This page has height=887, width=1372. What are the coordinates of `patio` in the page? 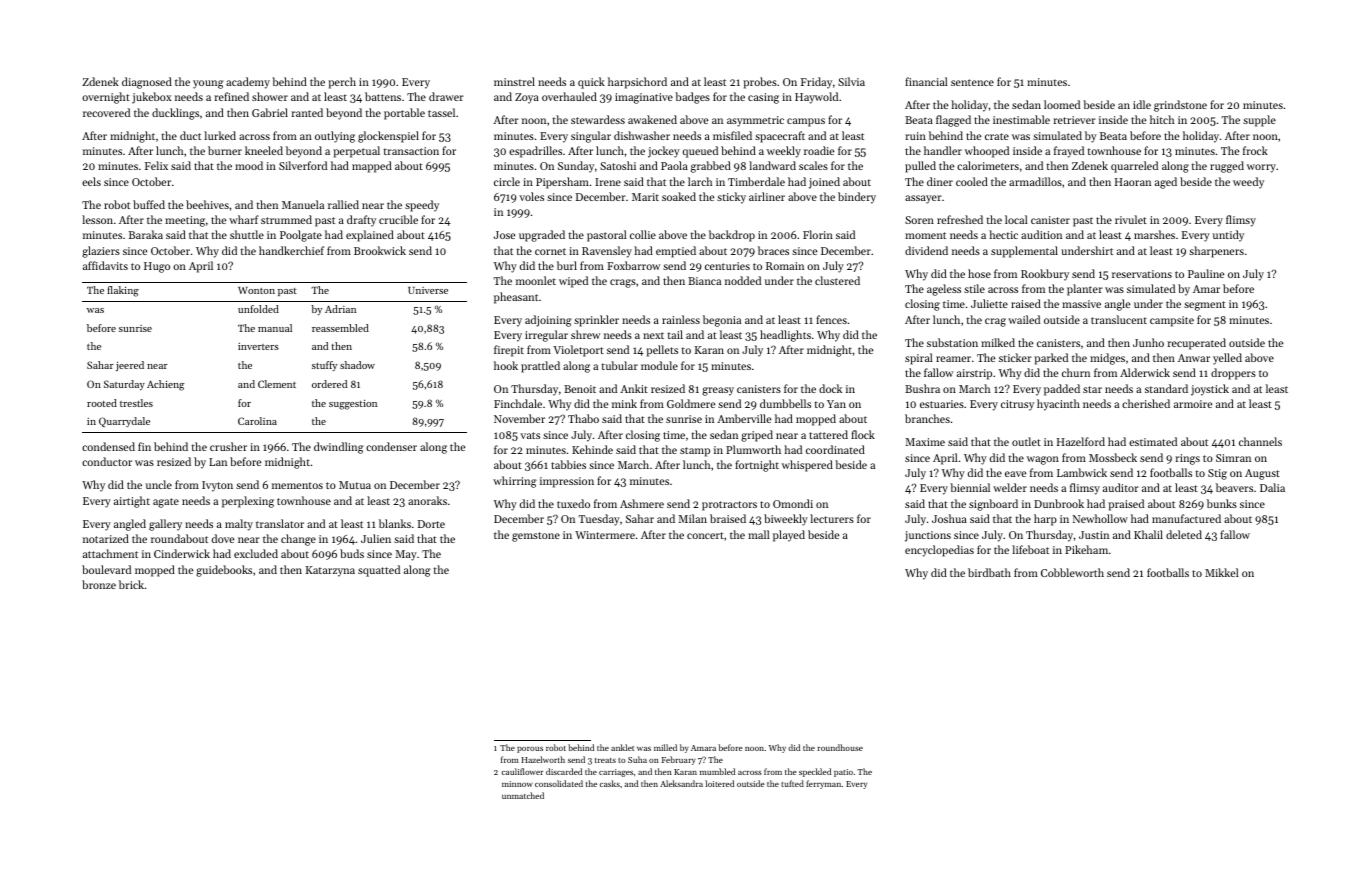 It's located at (843, 773).
